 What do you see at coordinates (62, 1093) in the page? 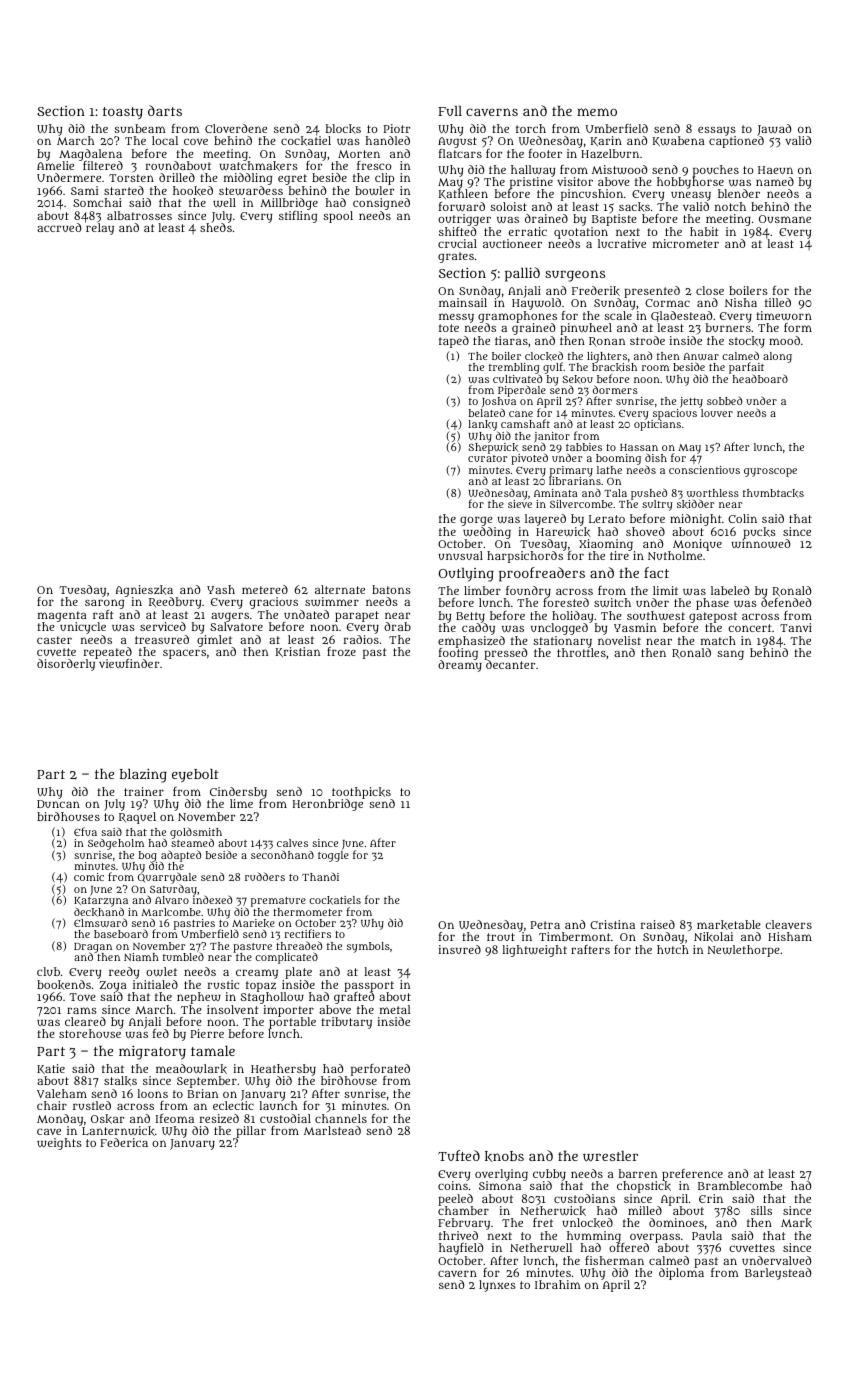
I see `Valeham` at bounding box center [62, 1093].
